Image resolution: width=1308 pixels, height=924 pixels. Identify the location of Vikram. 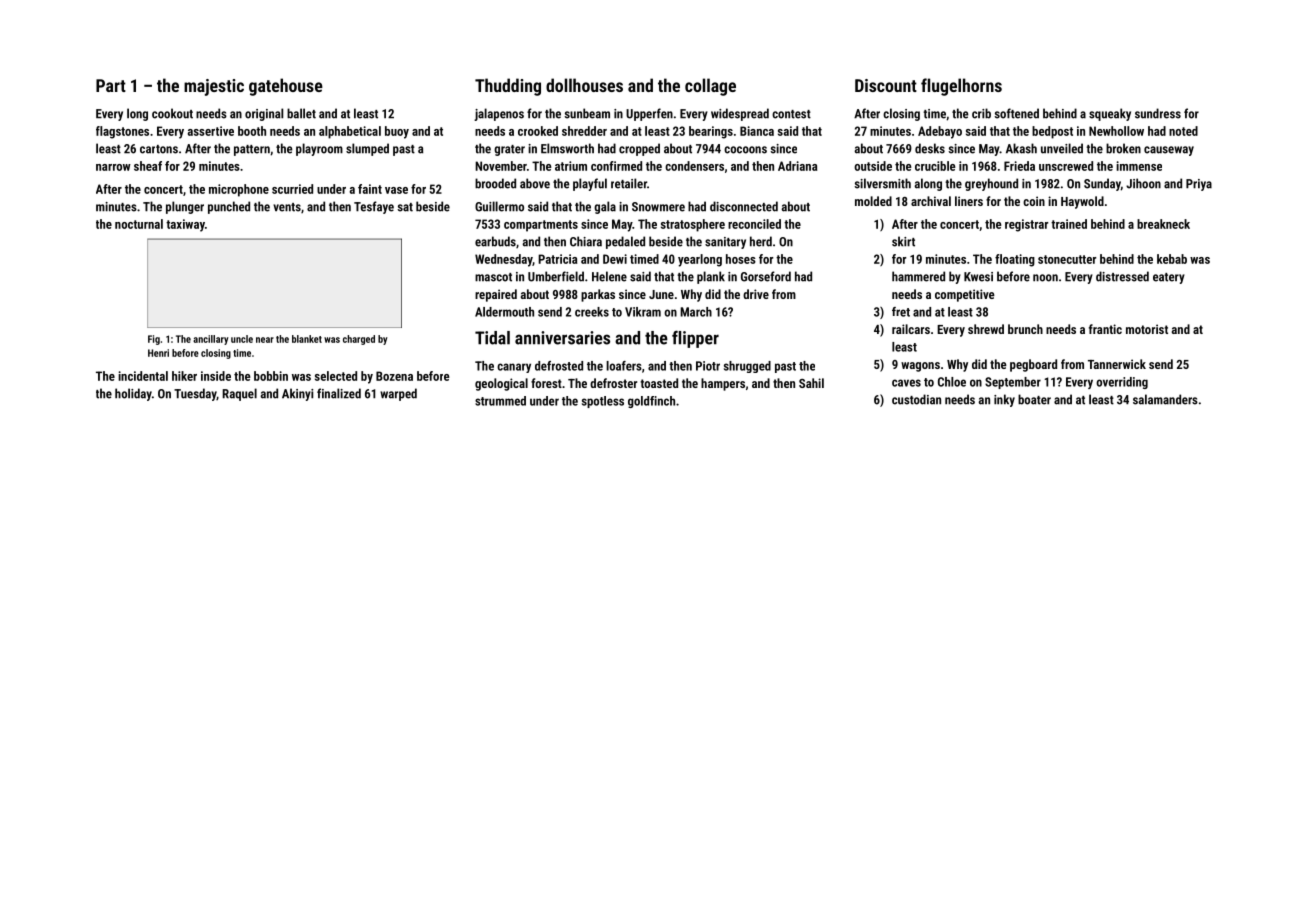
(643, 312).
